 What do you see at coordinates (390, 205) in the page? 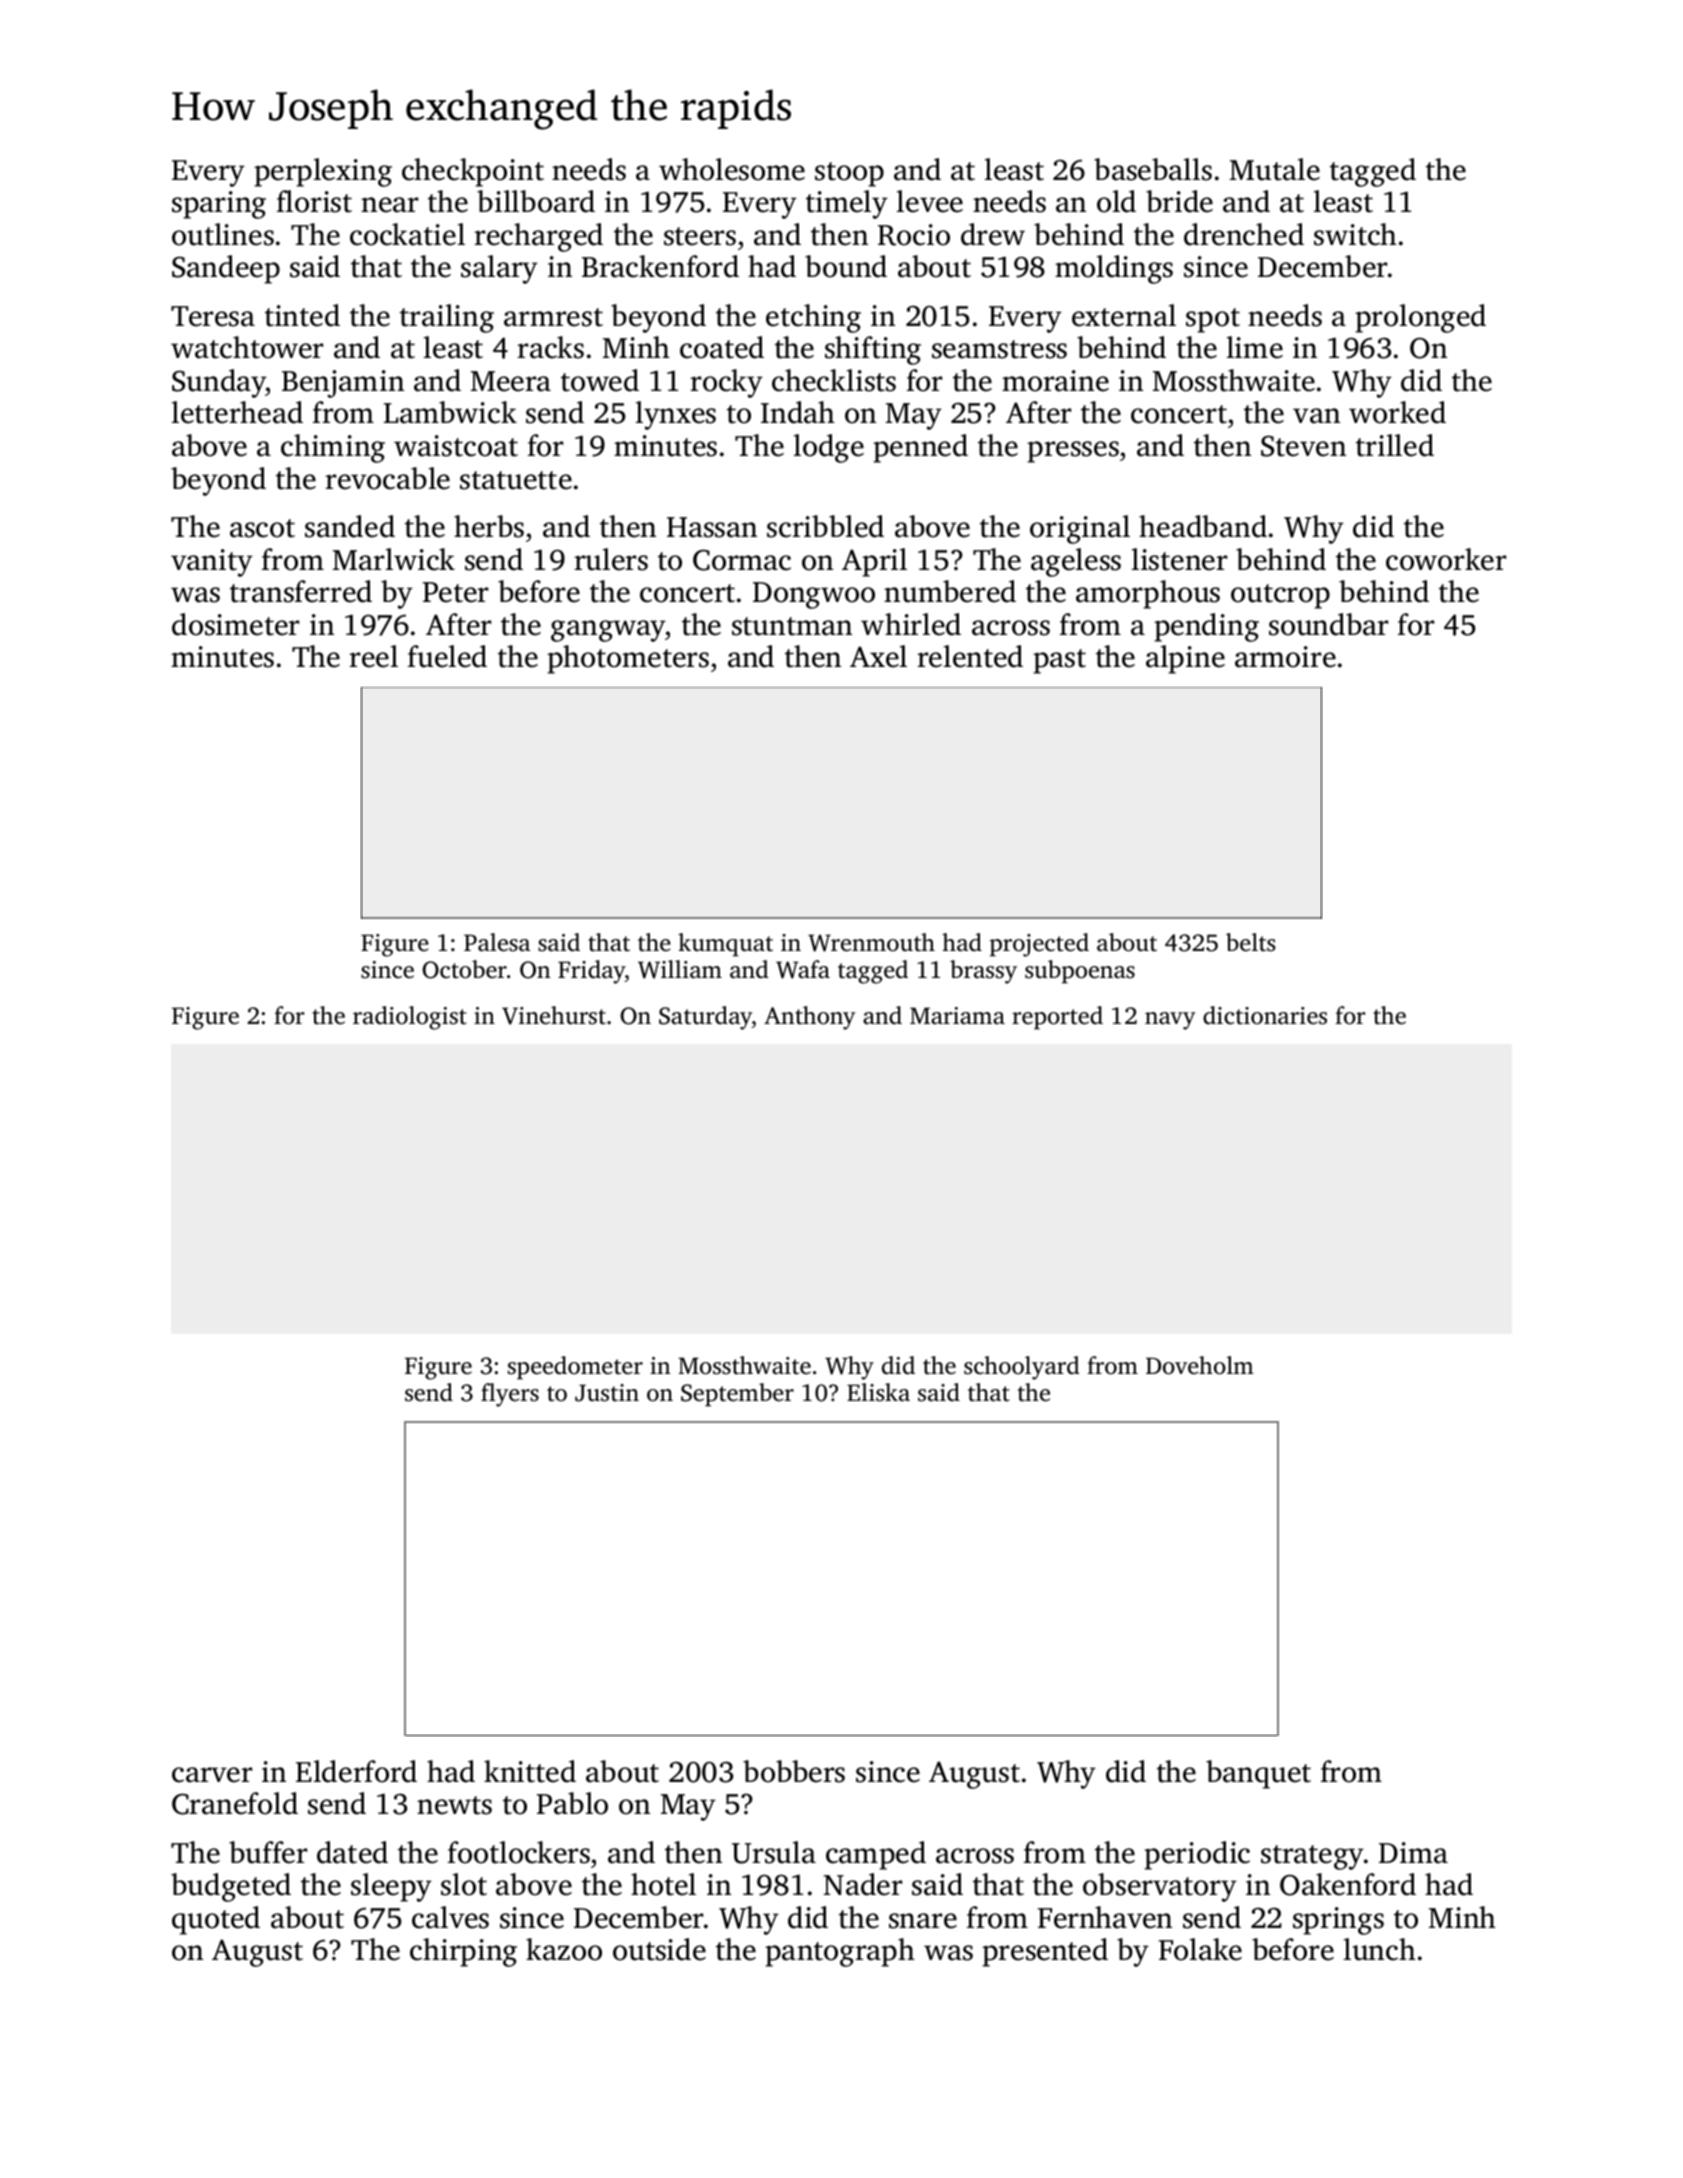
I see `near` at bounding box center [390, 205].
